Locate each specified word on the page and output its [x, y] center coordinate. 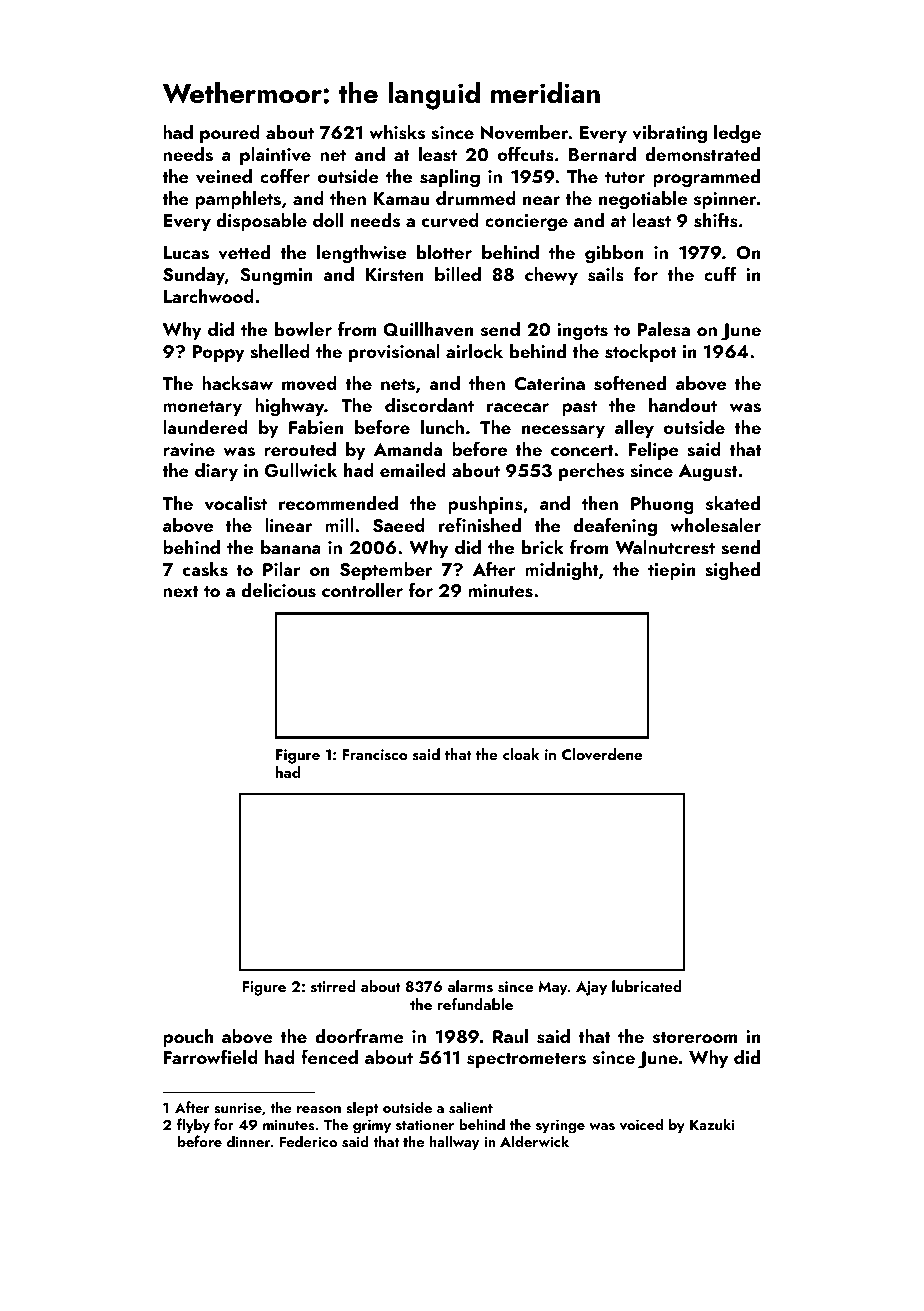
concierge [526, 223]
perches [591, 472]
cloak [521, 754]
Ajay [591, 988]
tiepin [671, 571]
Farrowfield [211, 1056]
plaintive [275, 156]
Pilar [282, 569]
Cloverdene [602, 754]
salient [471, 1107]
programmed [706, 178]
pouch [188, 1038]
